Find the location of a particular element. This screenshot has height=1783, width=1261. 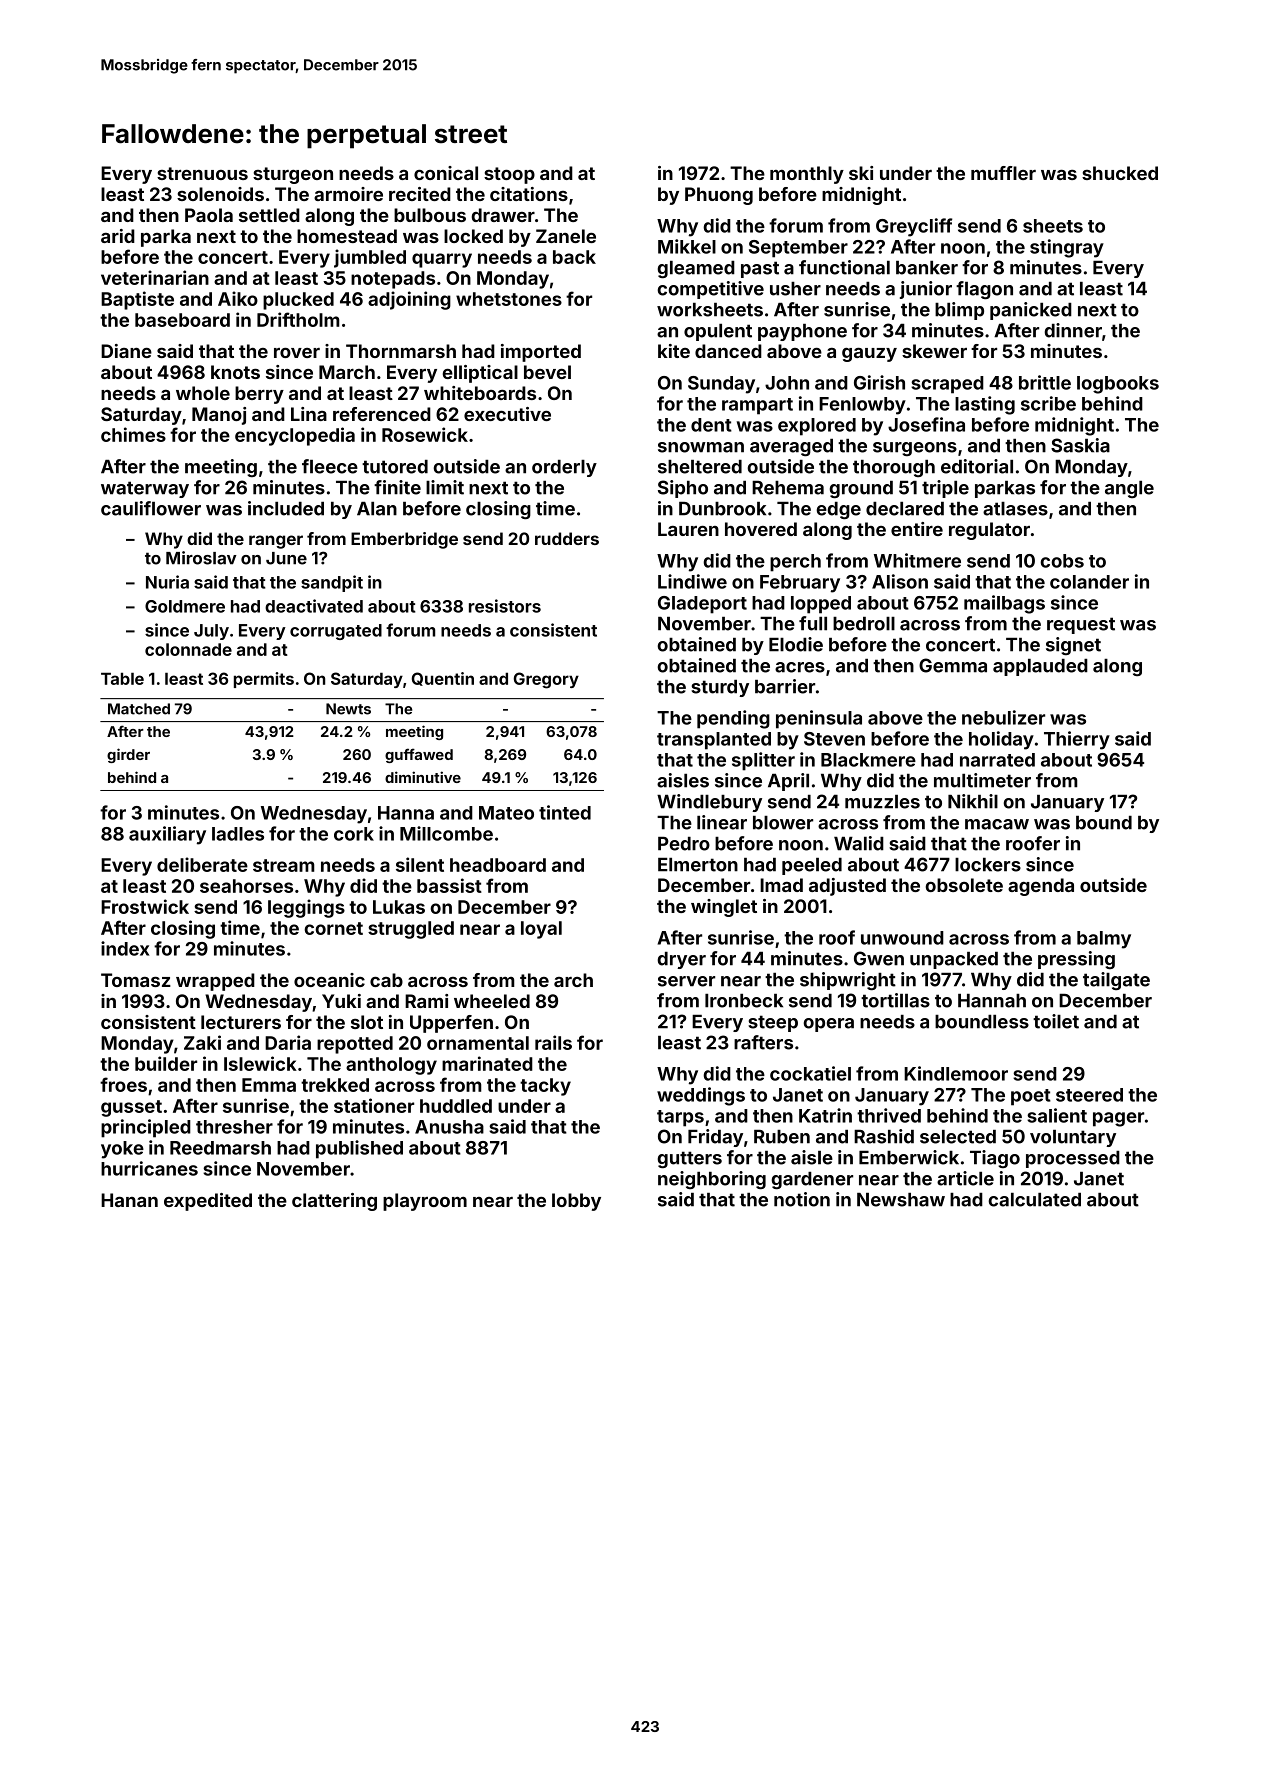

transplanted is located at coordinates (714, 741).
